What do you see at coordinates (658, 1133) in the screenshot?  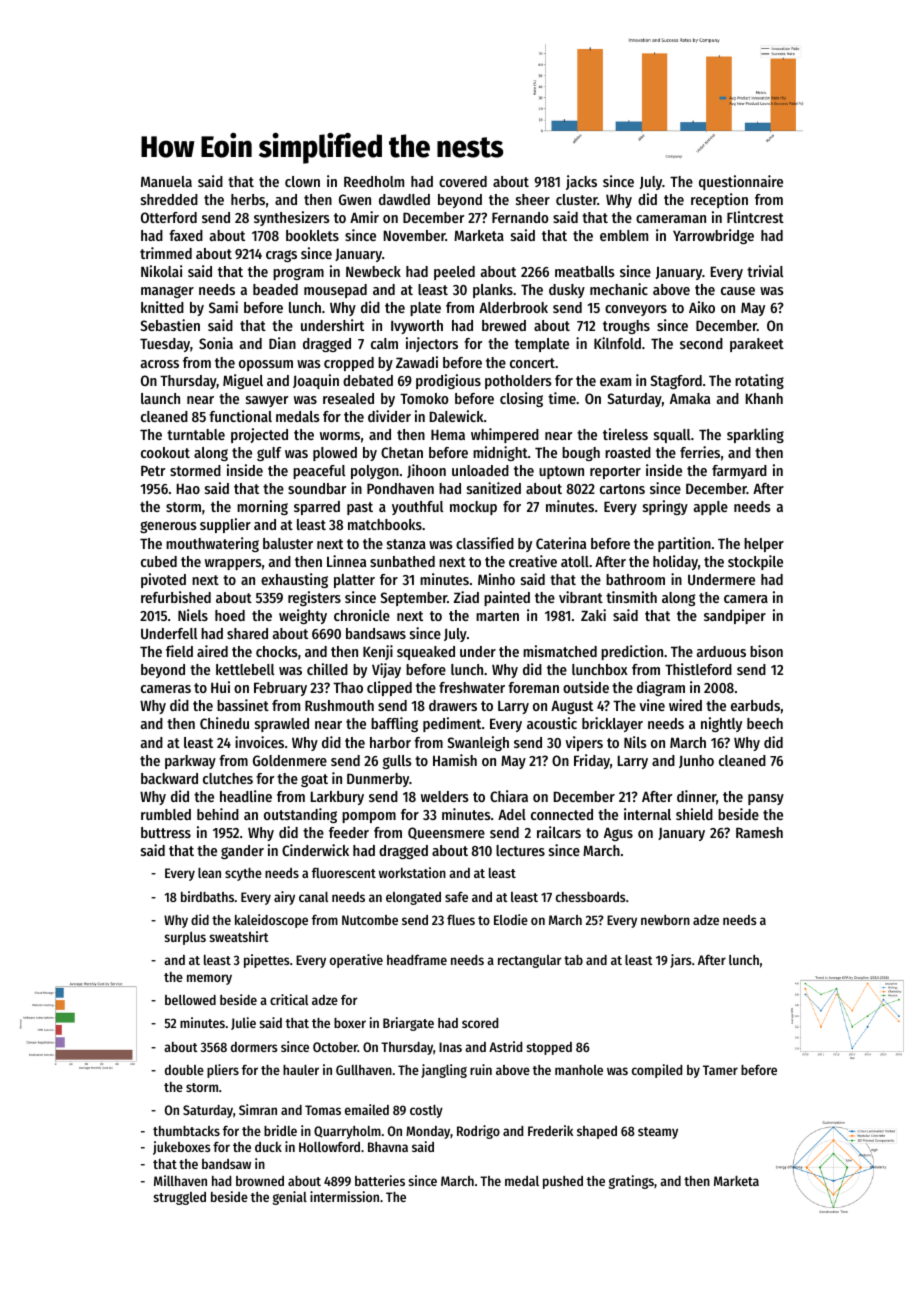 I see `steamy` at bounding box center [658, 1133].
